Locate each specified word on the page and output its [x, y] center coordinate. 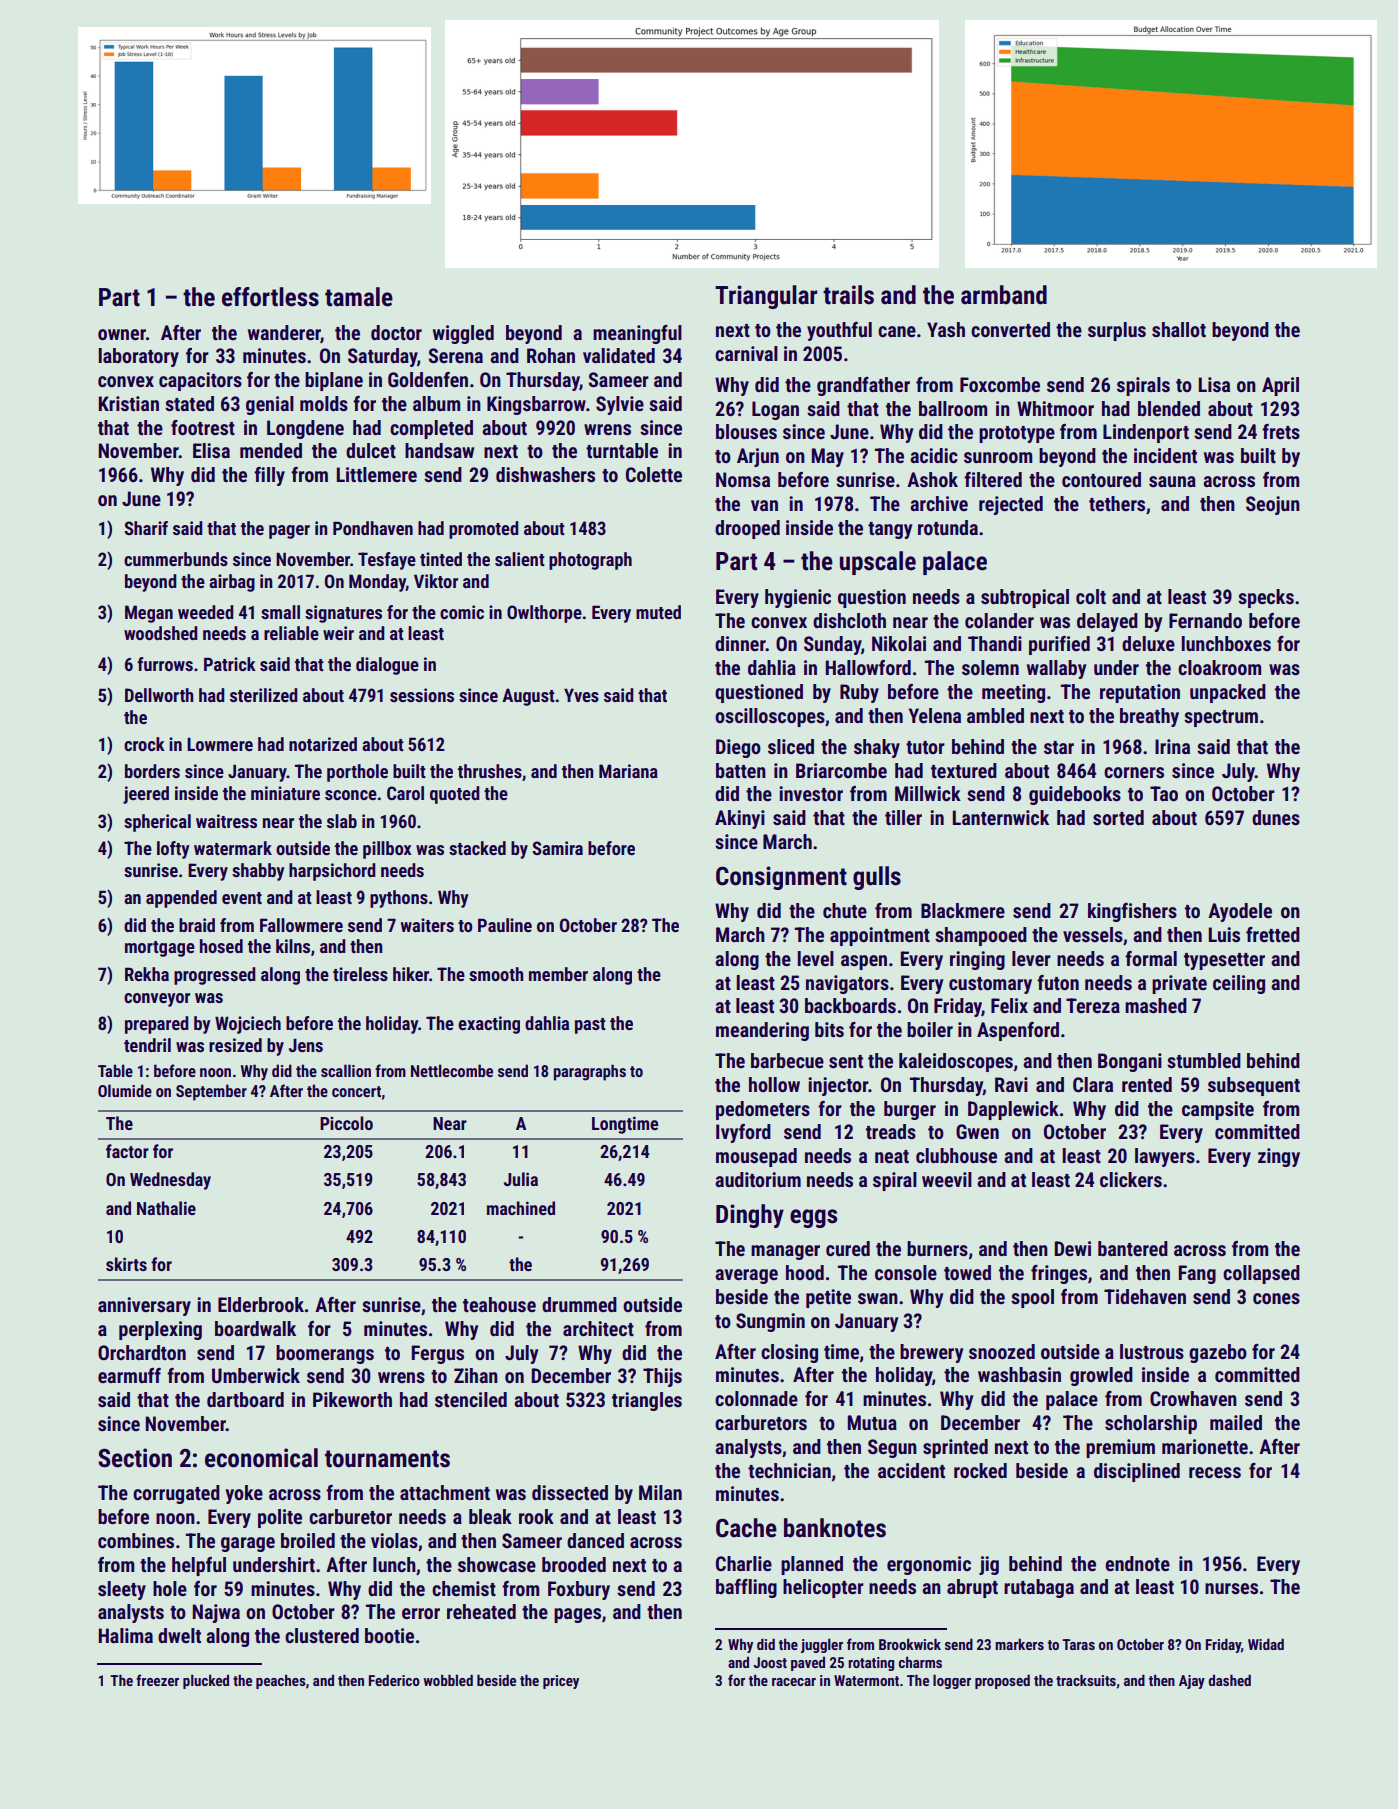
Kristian [129, 403]
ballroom [953, 408]
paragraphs [590, 1072]
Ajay [1192, 1682]
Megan [149, 614]
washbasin [1019, 1374]
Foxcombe [1000, 384]
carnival [746, 353]
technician [789, 1470]
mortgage [160, 949]
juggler [822, 1645]
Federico [394, 1680]
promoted [484, 530]
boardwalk [255, 1328]
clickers [1131, 1179]
